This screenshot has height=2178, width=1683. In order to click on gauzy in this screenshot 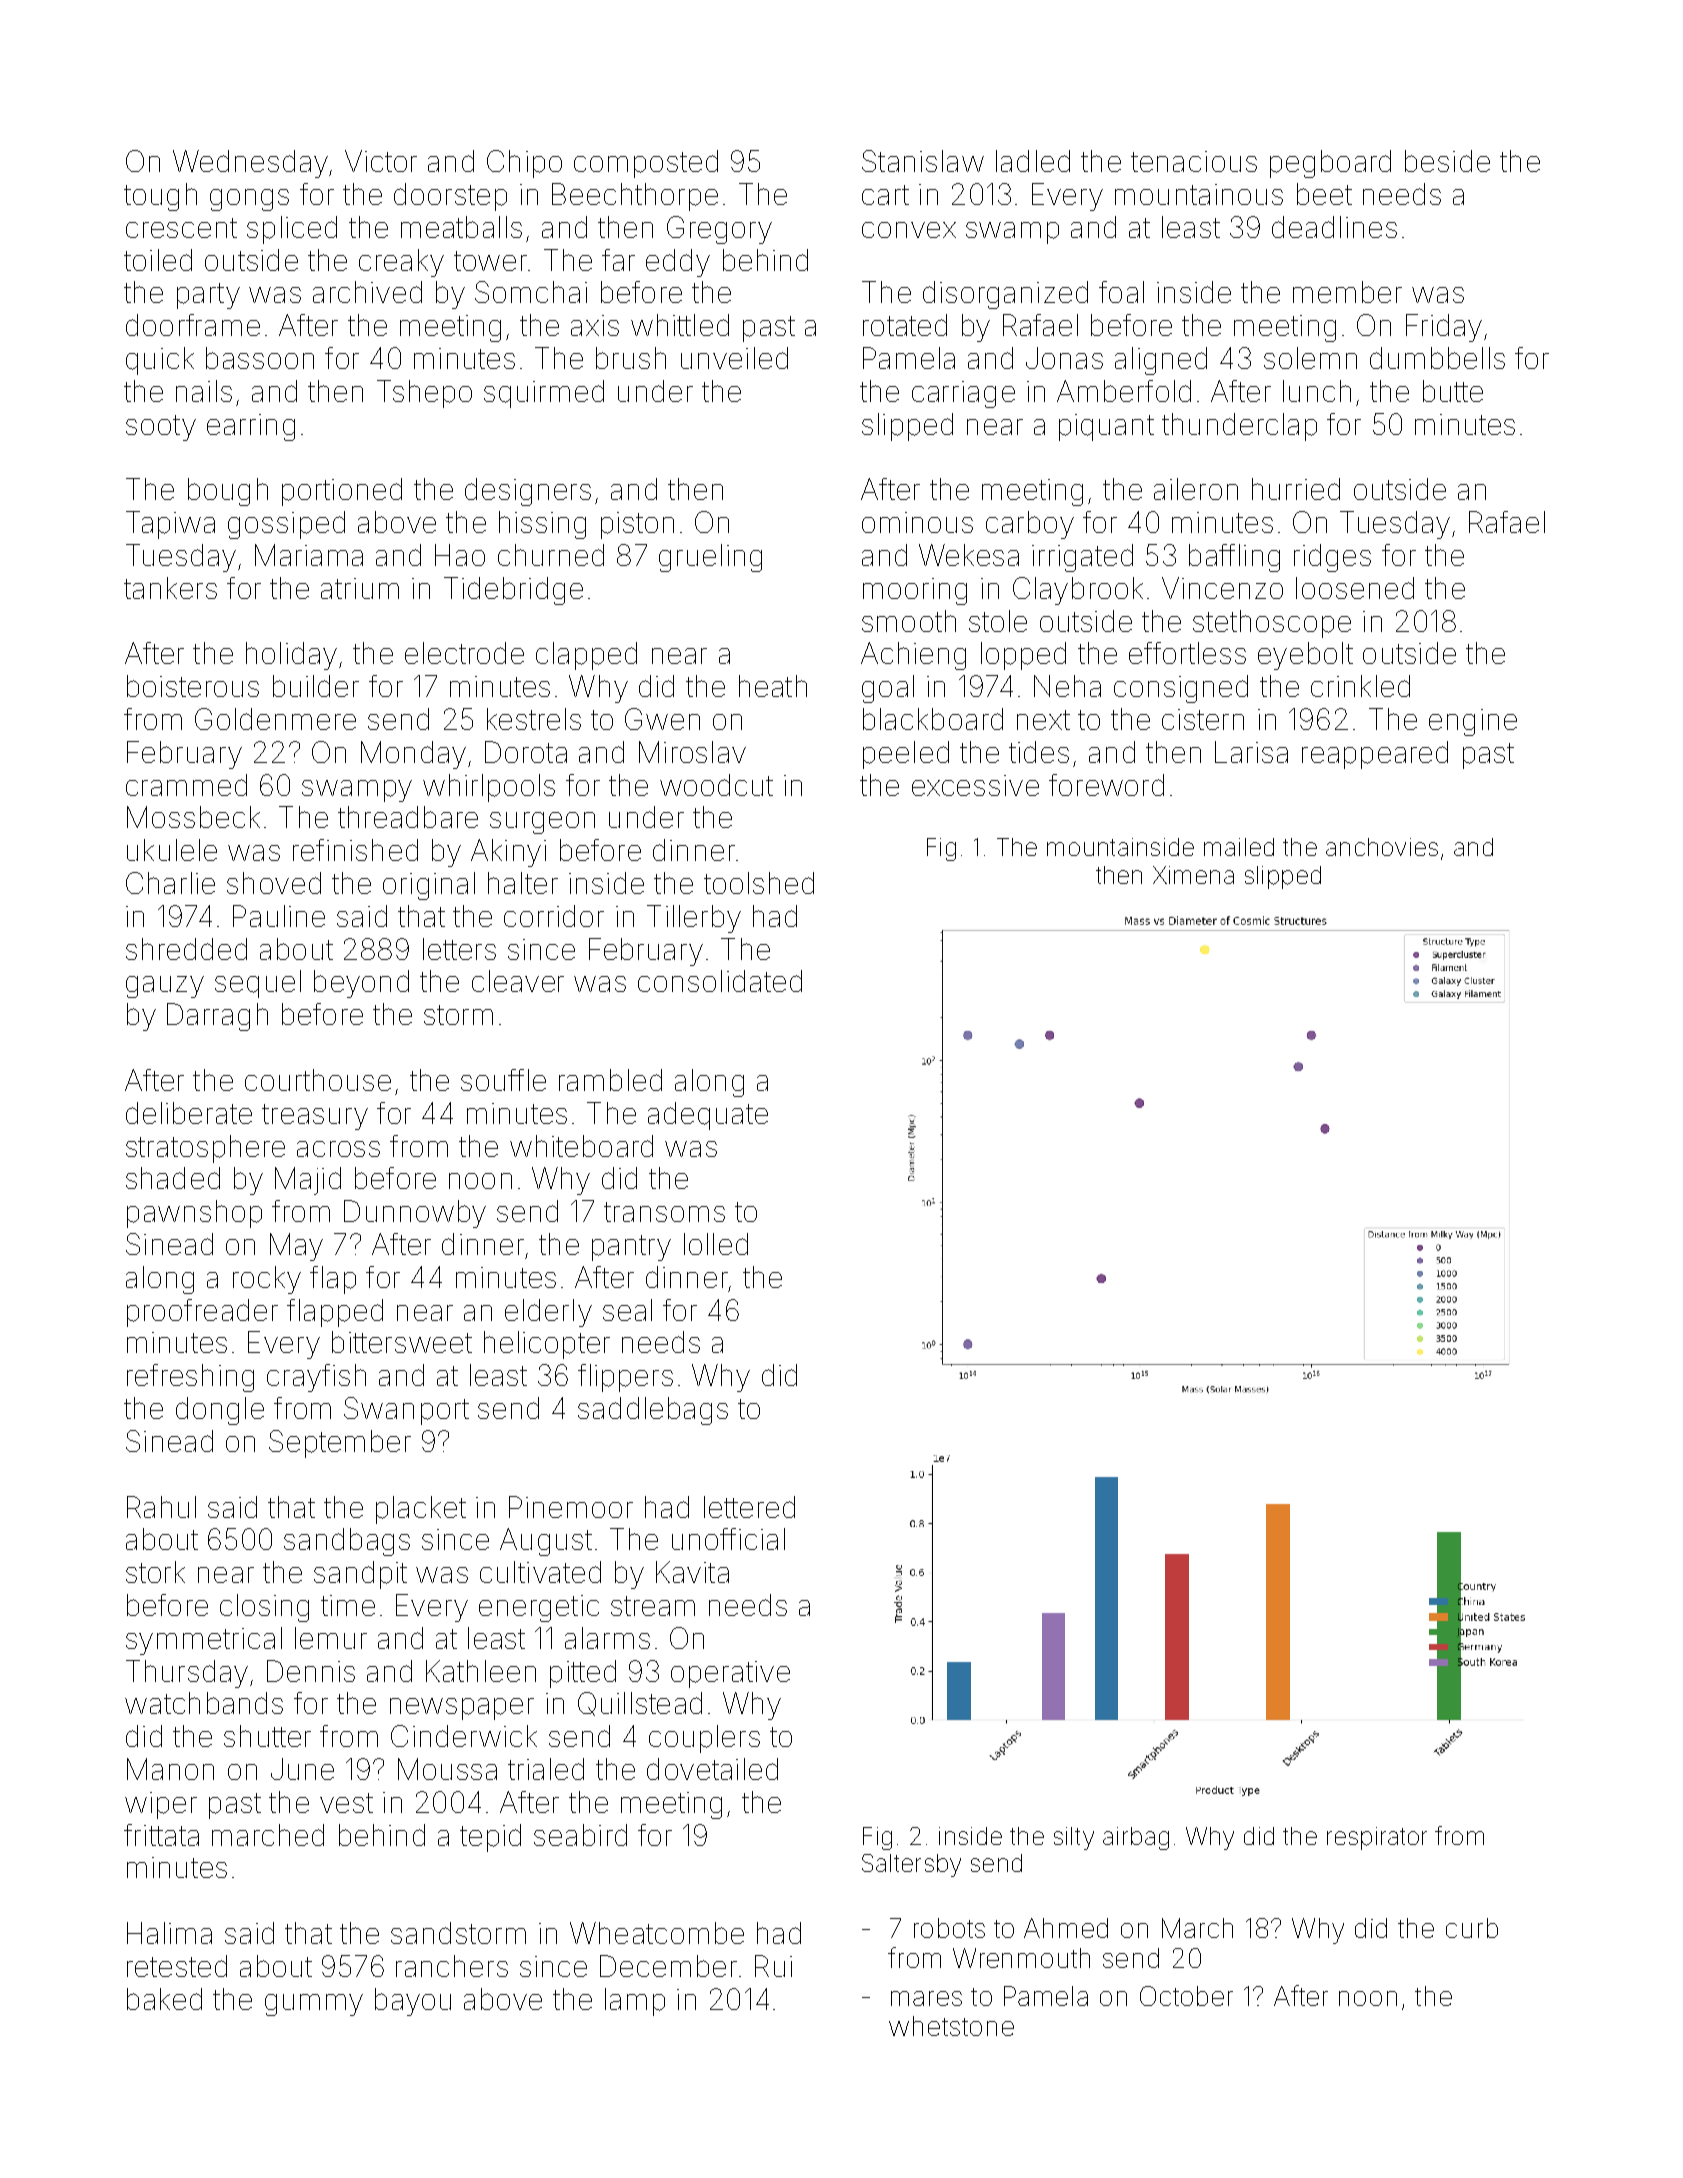, I will do `click(165, 987)`.
